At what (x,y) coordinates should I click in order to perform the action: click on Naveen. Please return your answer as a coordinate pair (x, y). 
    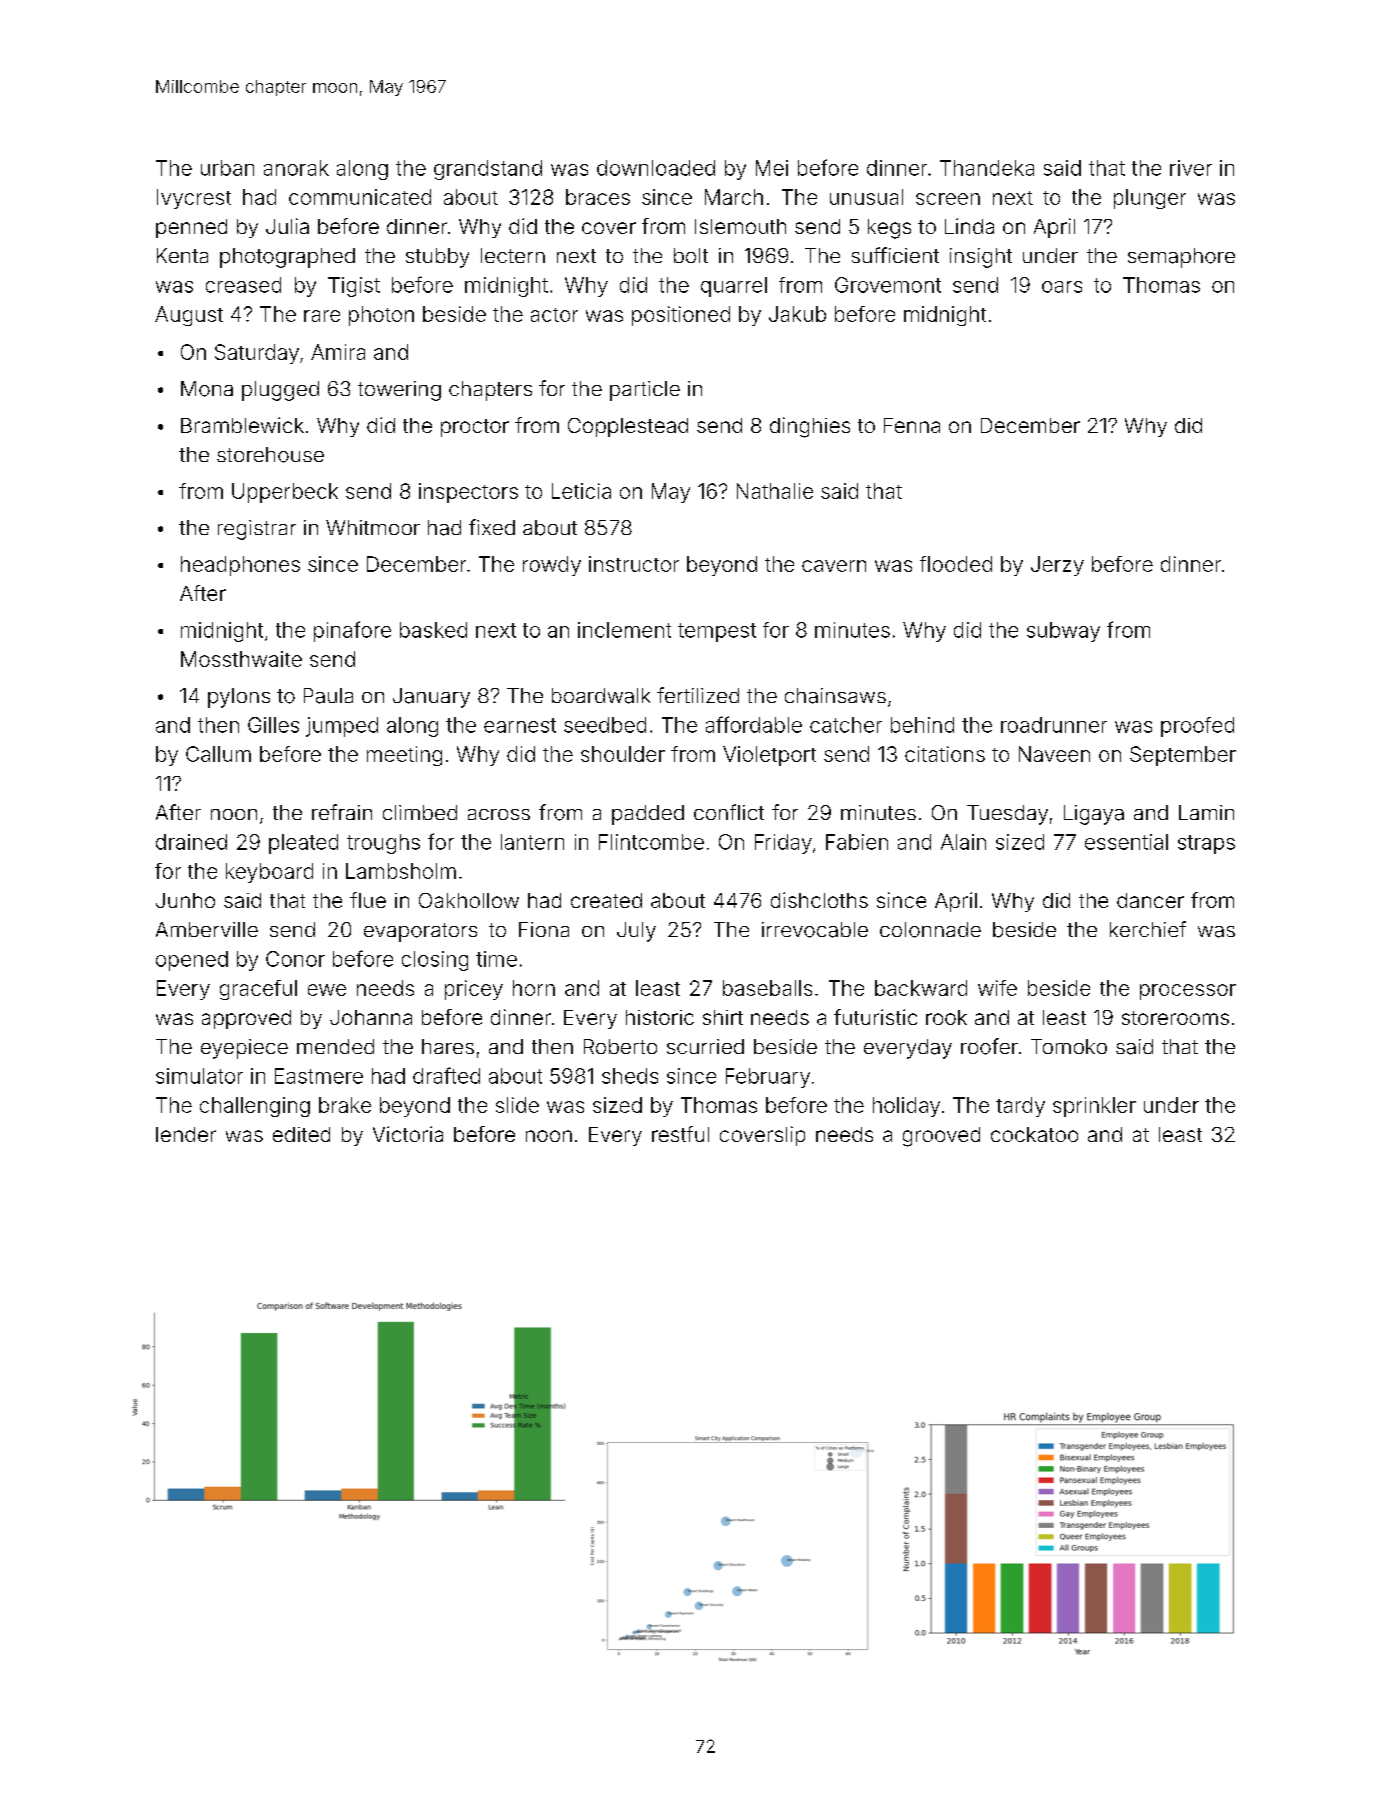
    Looking at the image, I should click on (1054, 754).
